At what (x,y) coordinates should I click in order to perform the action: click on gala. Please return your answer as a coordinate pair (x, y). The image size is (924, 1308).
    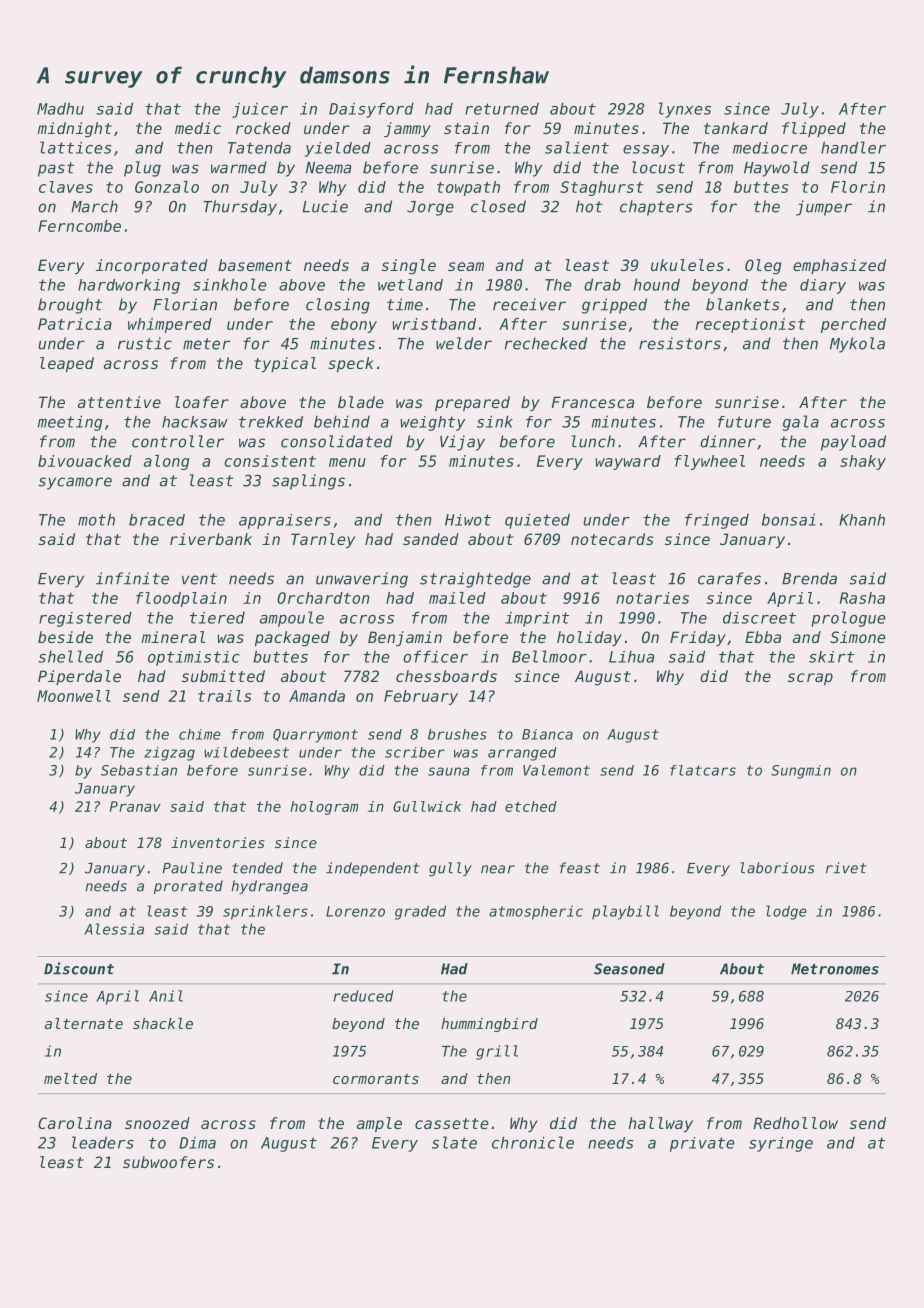
    Looking at the image, I should click on (801, 423).
